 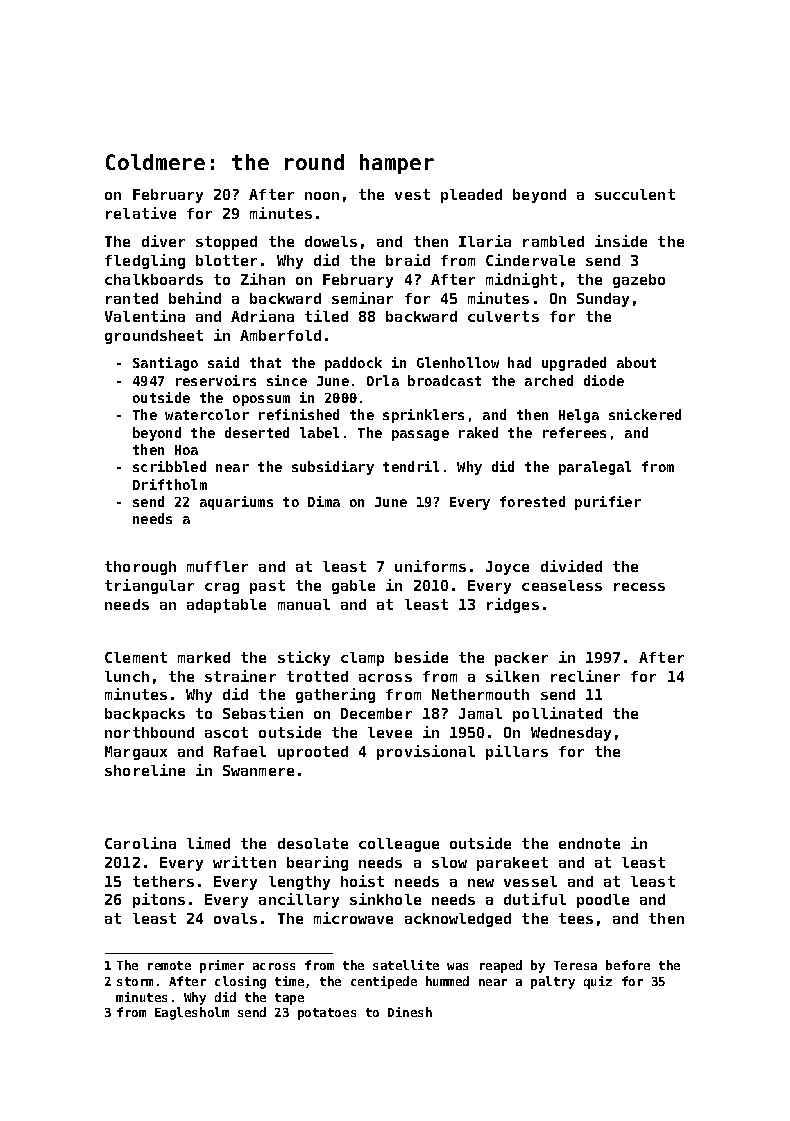 What do you see at coordinates (639, 587) in the document?
I see `recess` at bounding box center [639, 587].
